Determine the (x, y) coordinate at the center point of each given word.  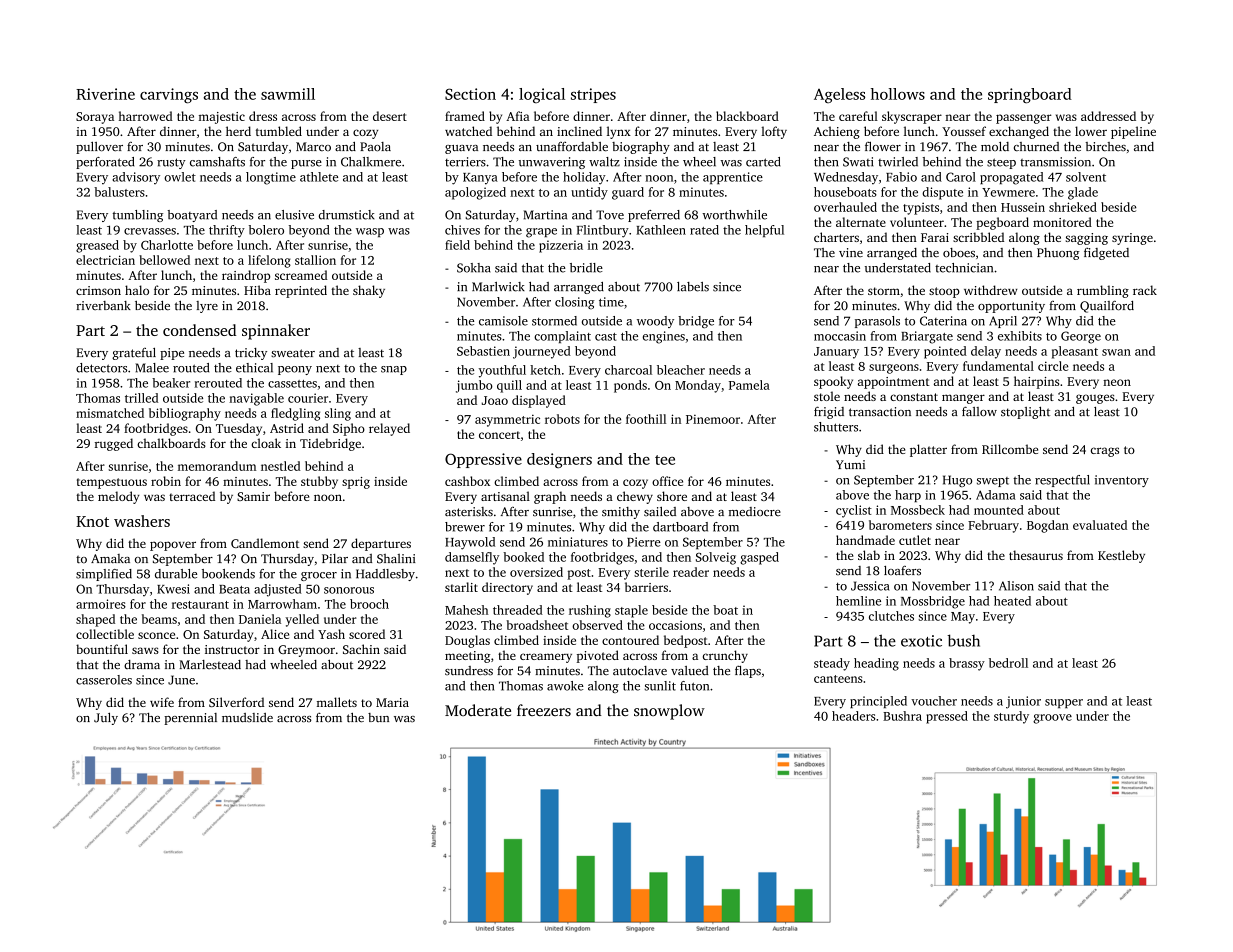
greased (97, 246)
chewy (635, 497)
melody (118, 497)
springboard (1030, 96)
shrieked (1073, 207)
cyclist (854, 511)
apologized (475, 193)
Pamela (749, 385)
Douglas (467, 641)
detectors (101, 368)
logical (542, 95)
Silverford (236, 702)
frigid (829, 412)
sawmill (288, 94)
